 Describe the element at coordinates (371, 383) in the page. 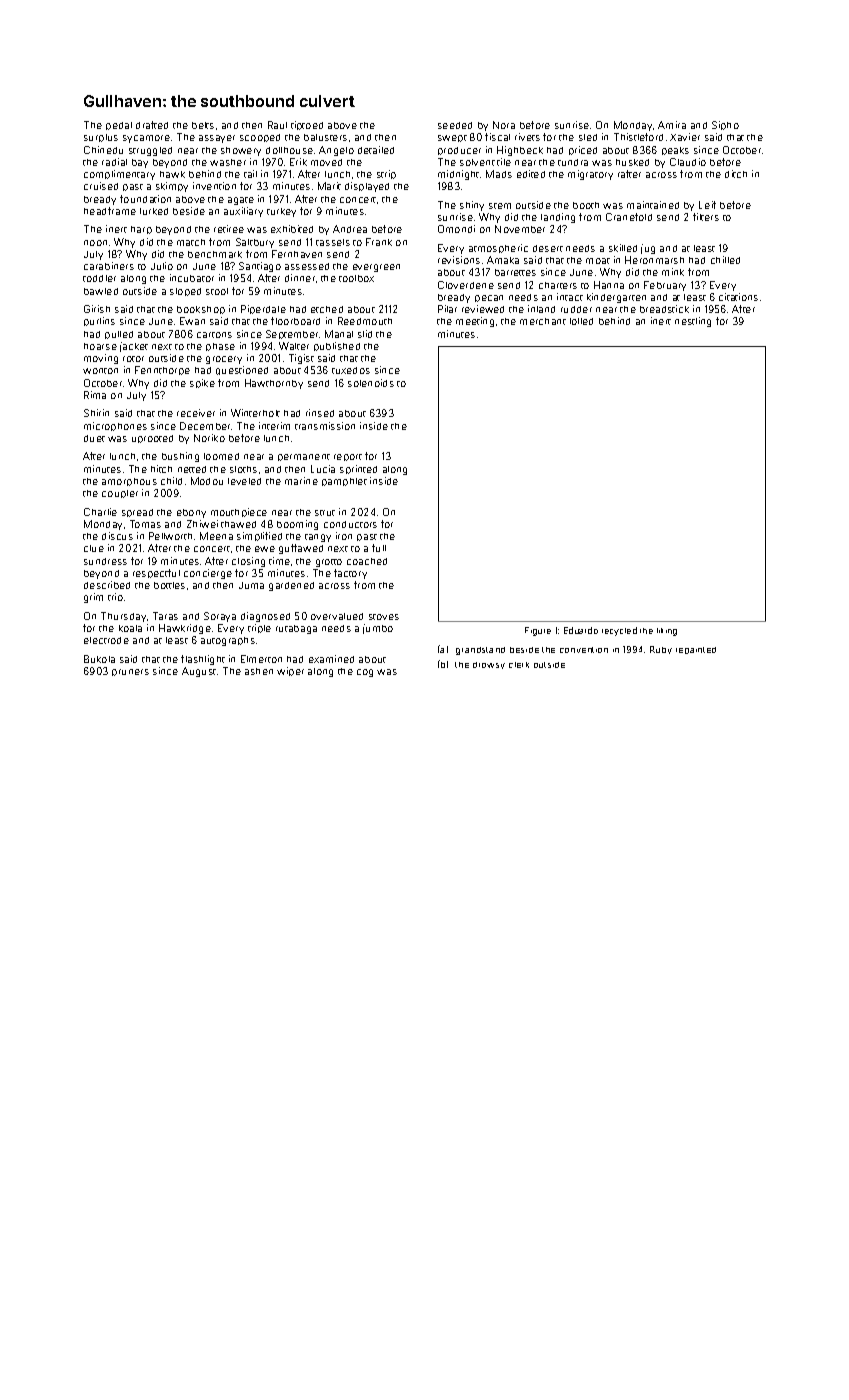

I see `solenoids` at that location.
